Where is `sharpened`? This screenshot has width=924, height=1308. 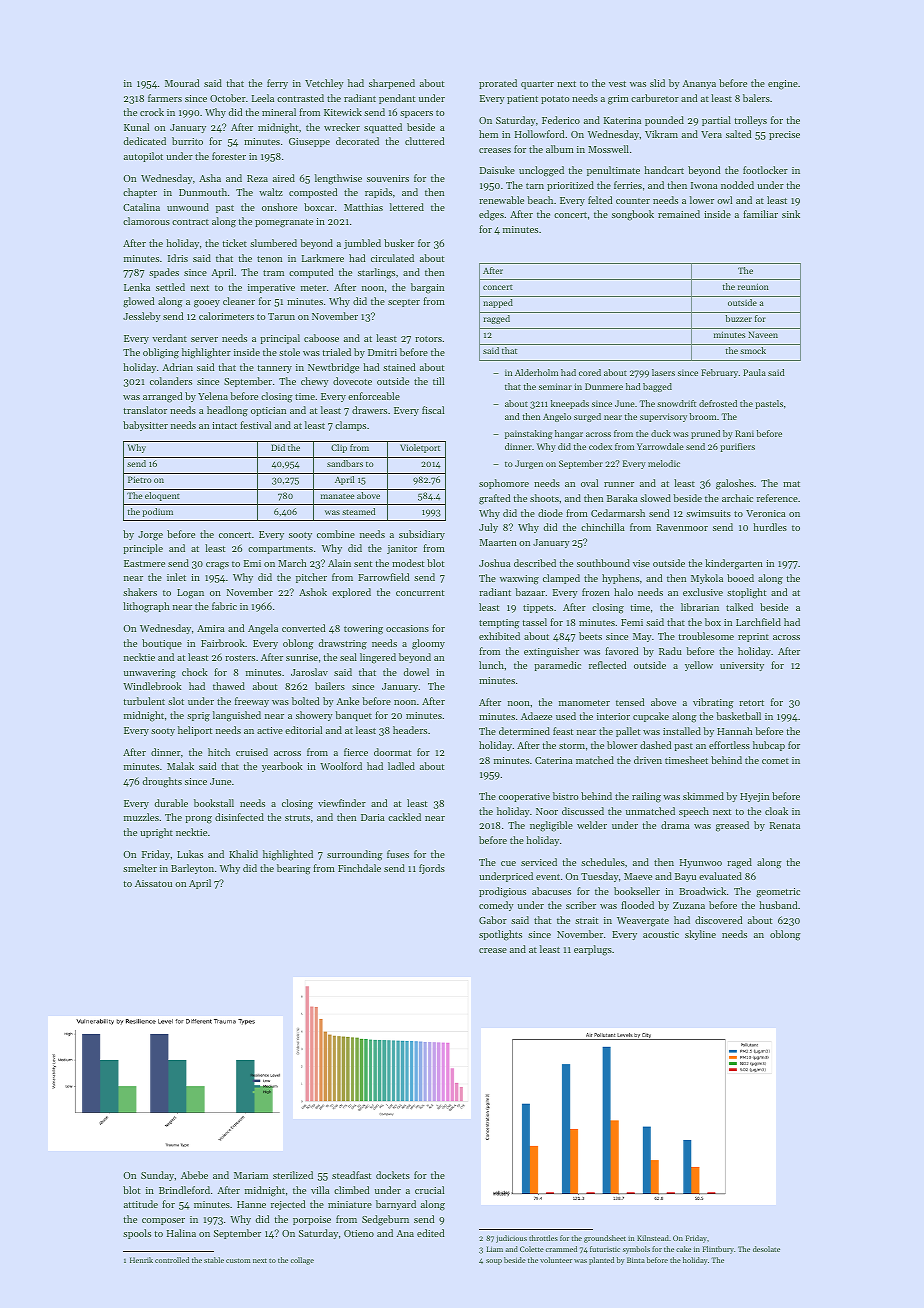 sharpened is located at coordinates (392, 84).
